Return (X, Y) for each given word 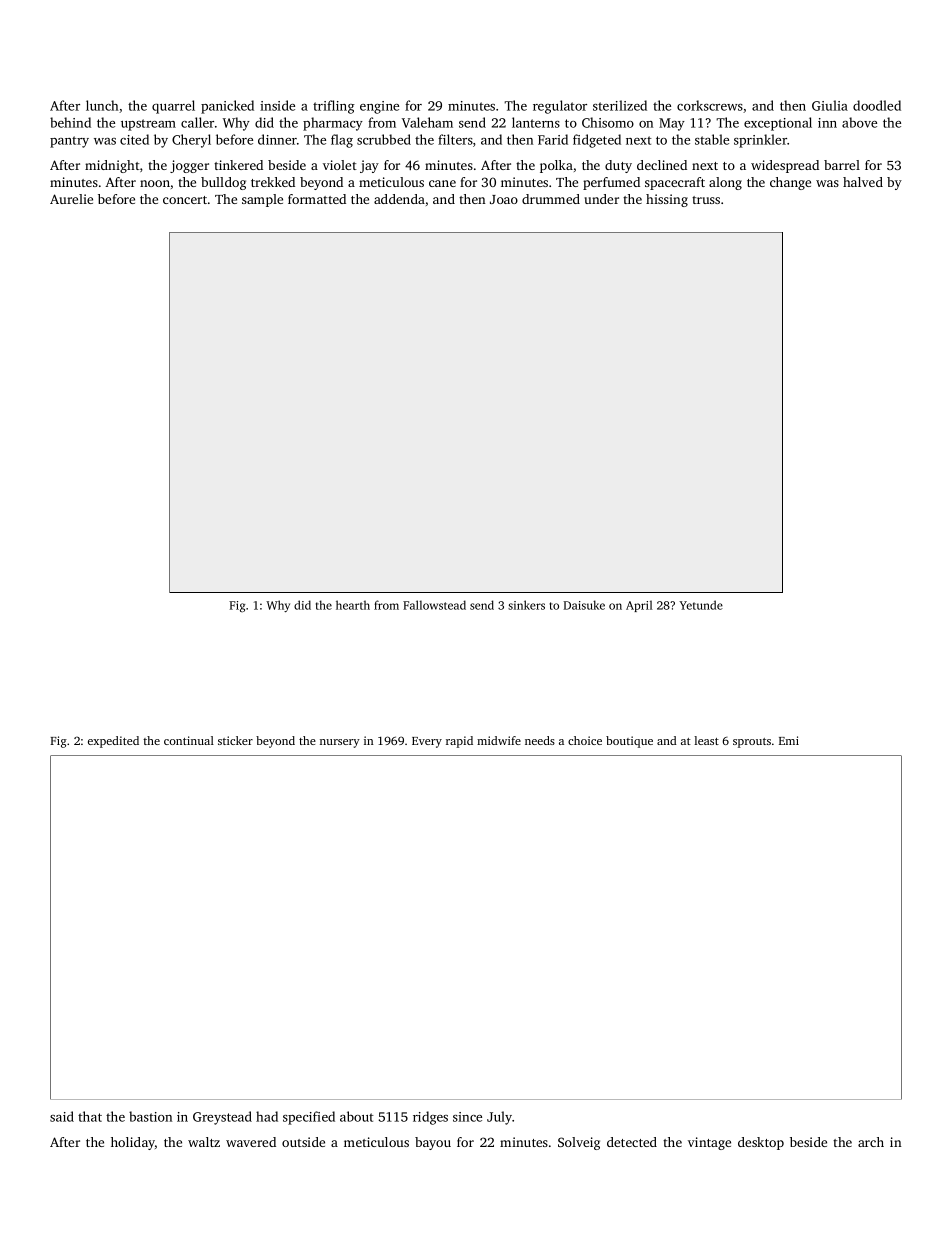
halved (863, 182)
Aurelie (71, 199)
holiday (133, 1143)
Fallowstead (434, 605)
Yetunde (701, 605)
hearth (353, 605)
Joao (504, 199)
